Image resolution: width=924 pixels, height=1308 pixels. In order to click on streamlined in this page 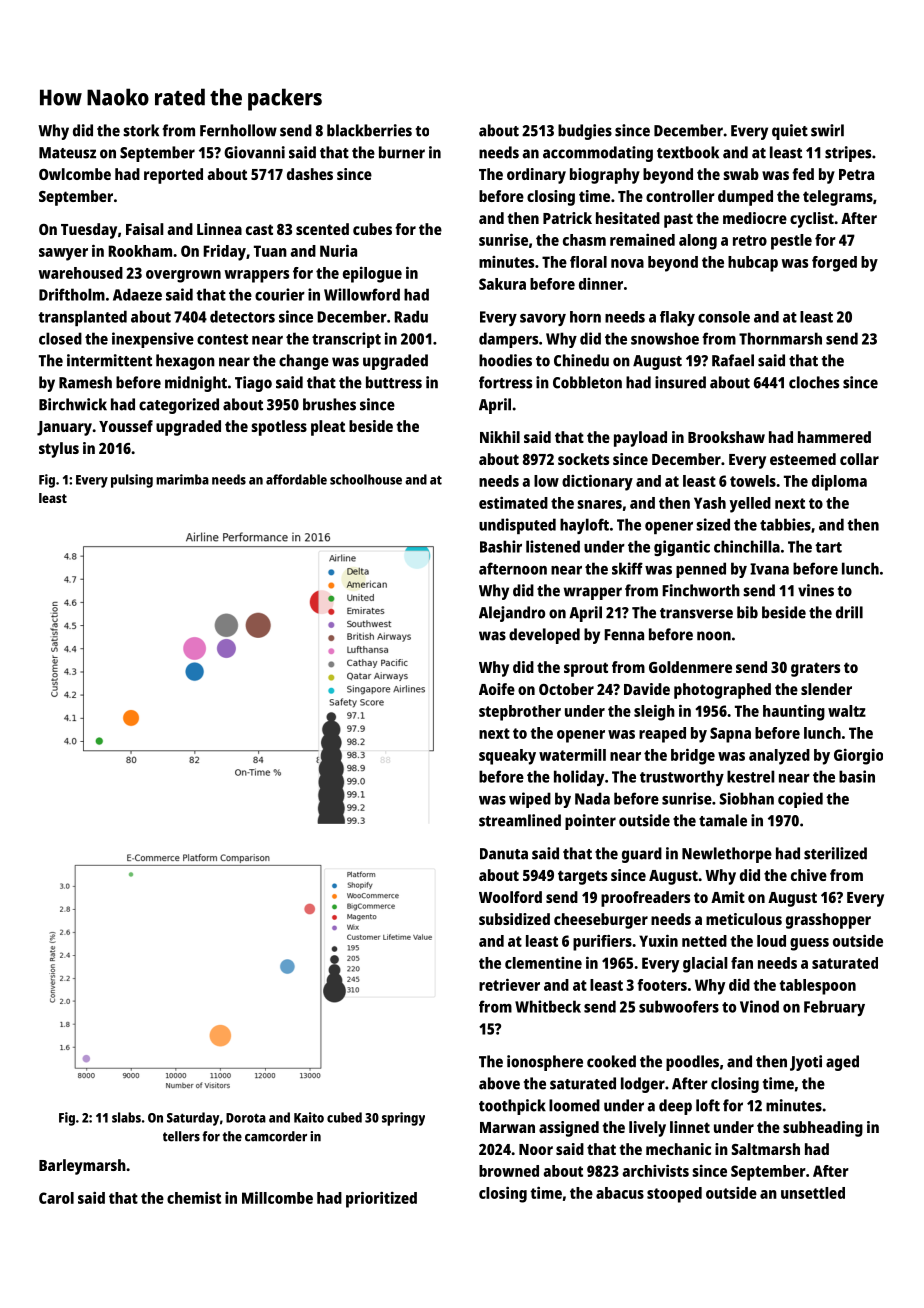, I will do `click(520, 820)`.
